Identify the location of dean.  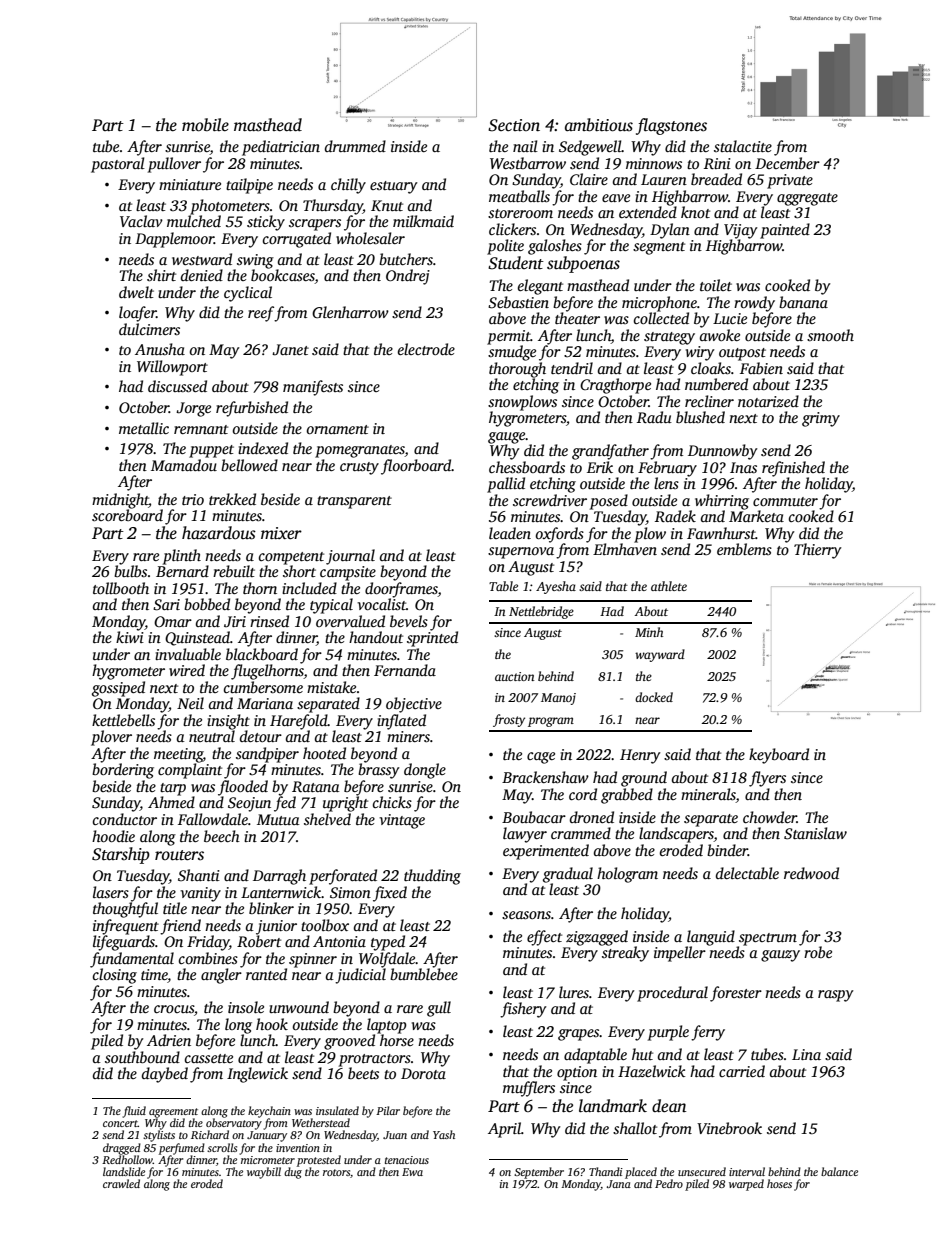
(669, 1106).
